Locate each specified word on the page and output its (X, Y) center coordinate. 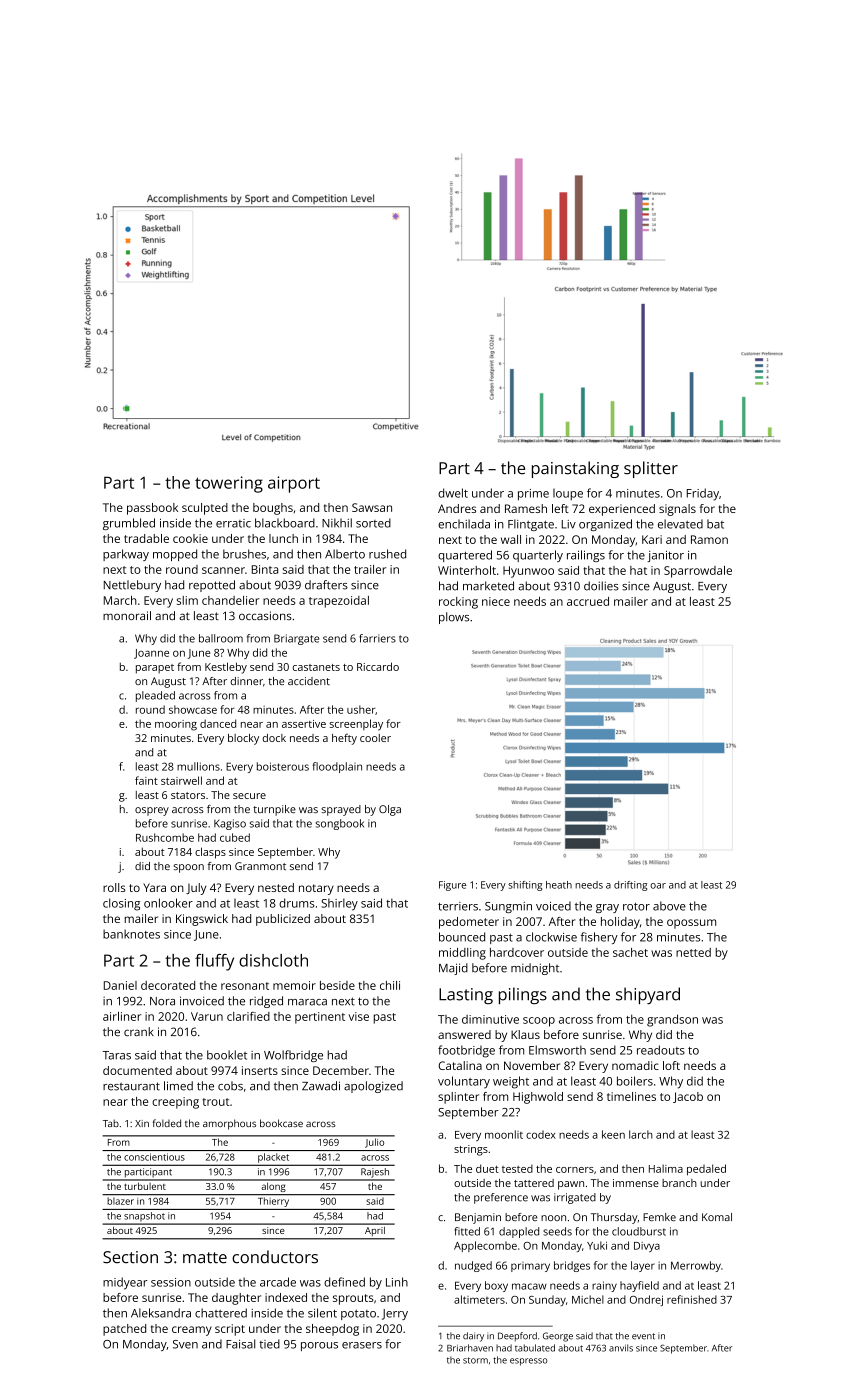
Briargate (296, 639)
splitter (651, 469)
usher (361, 709)
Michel (588, 1299)
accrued (588, 601)
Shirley (339, 904)
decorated (168, 985)
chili (390, 985)
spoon (188, 868)
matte (205, 1258)
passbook (152, 509)
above (669, 906)
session (171, 1282)
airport (294, 484)
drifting (630, 886)
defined (344, 1282)
